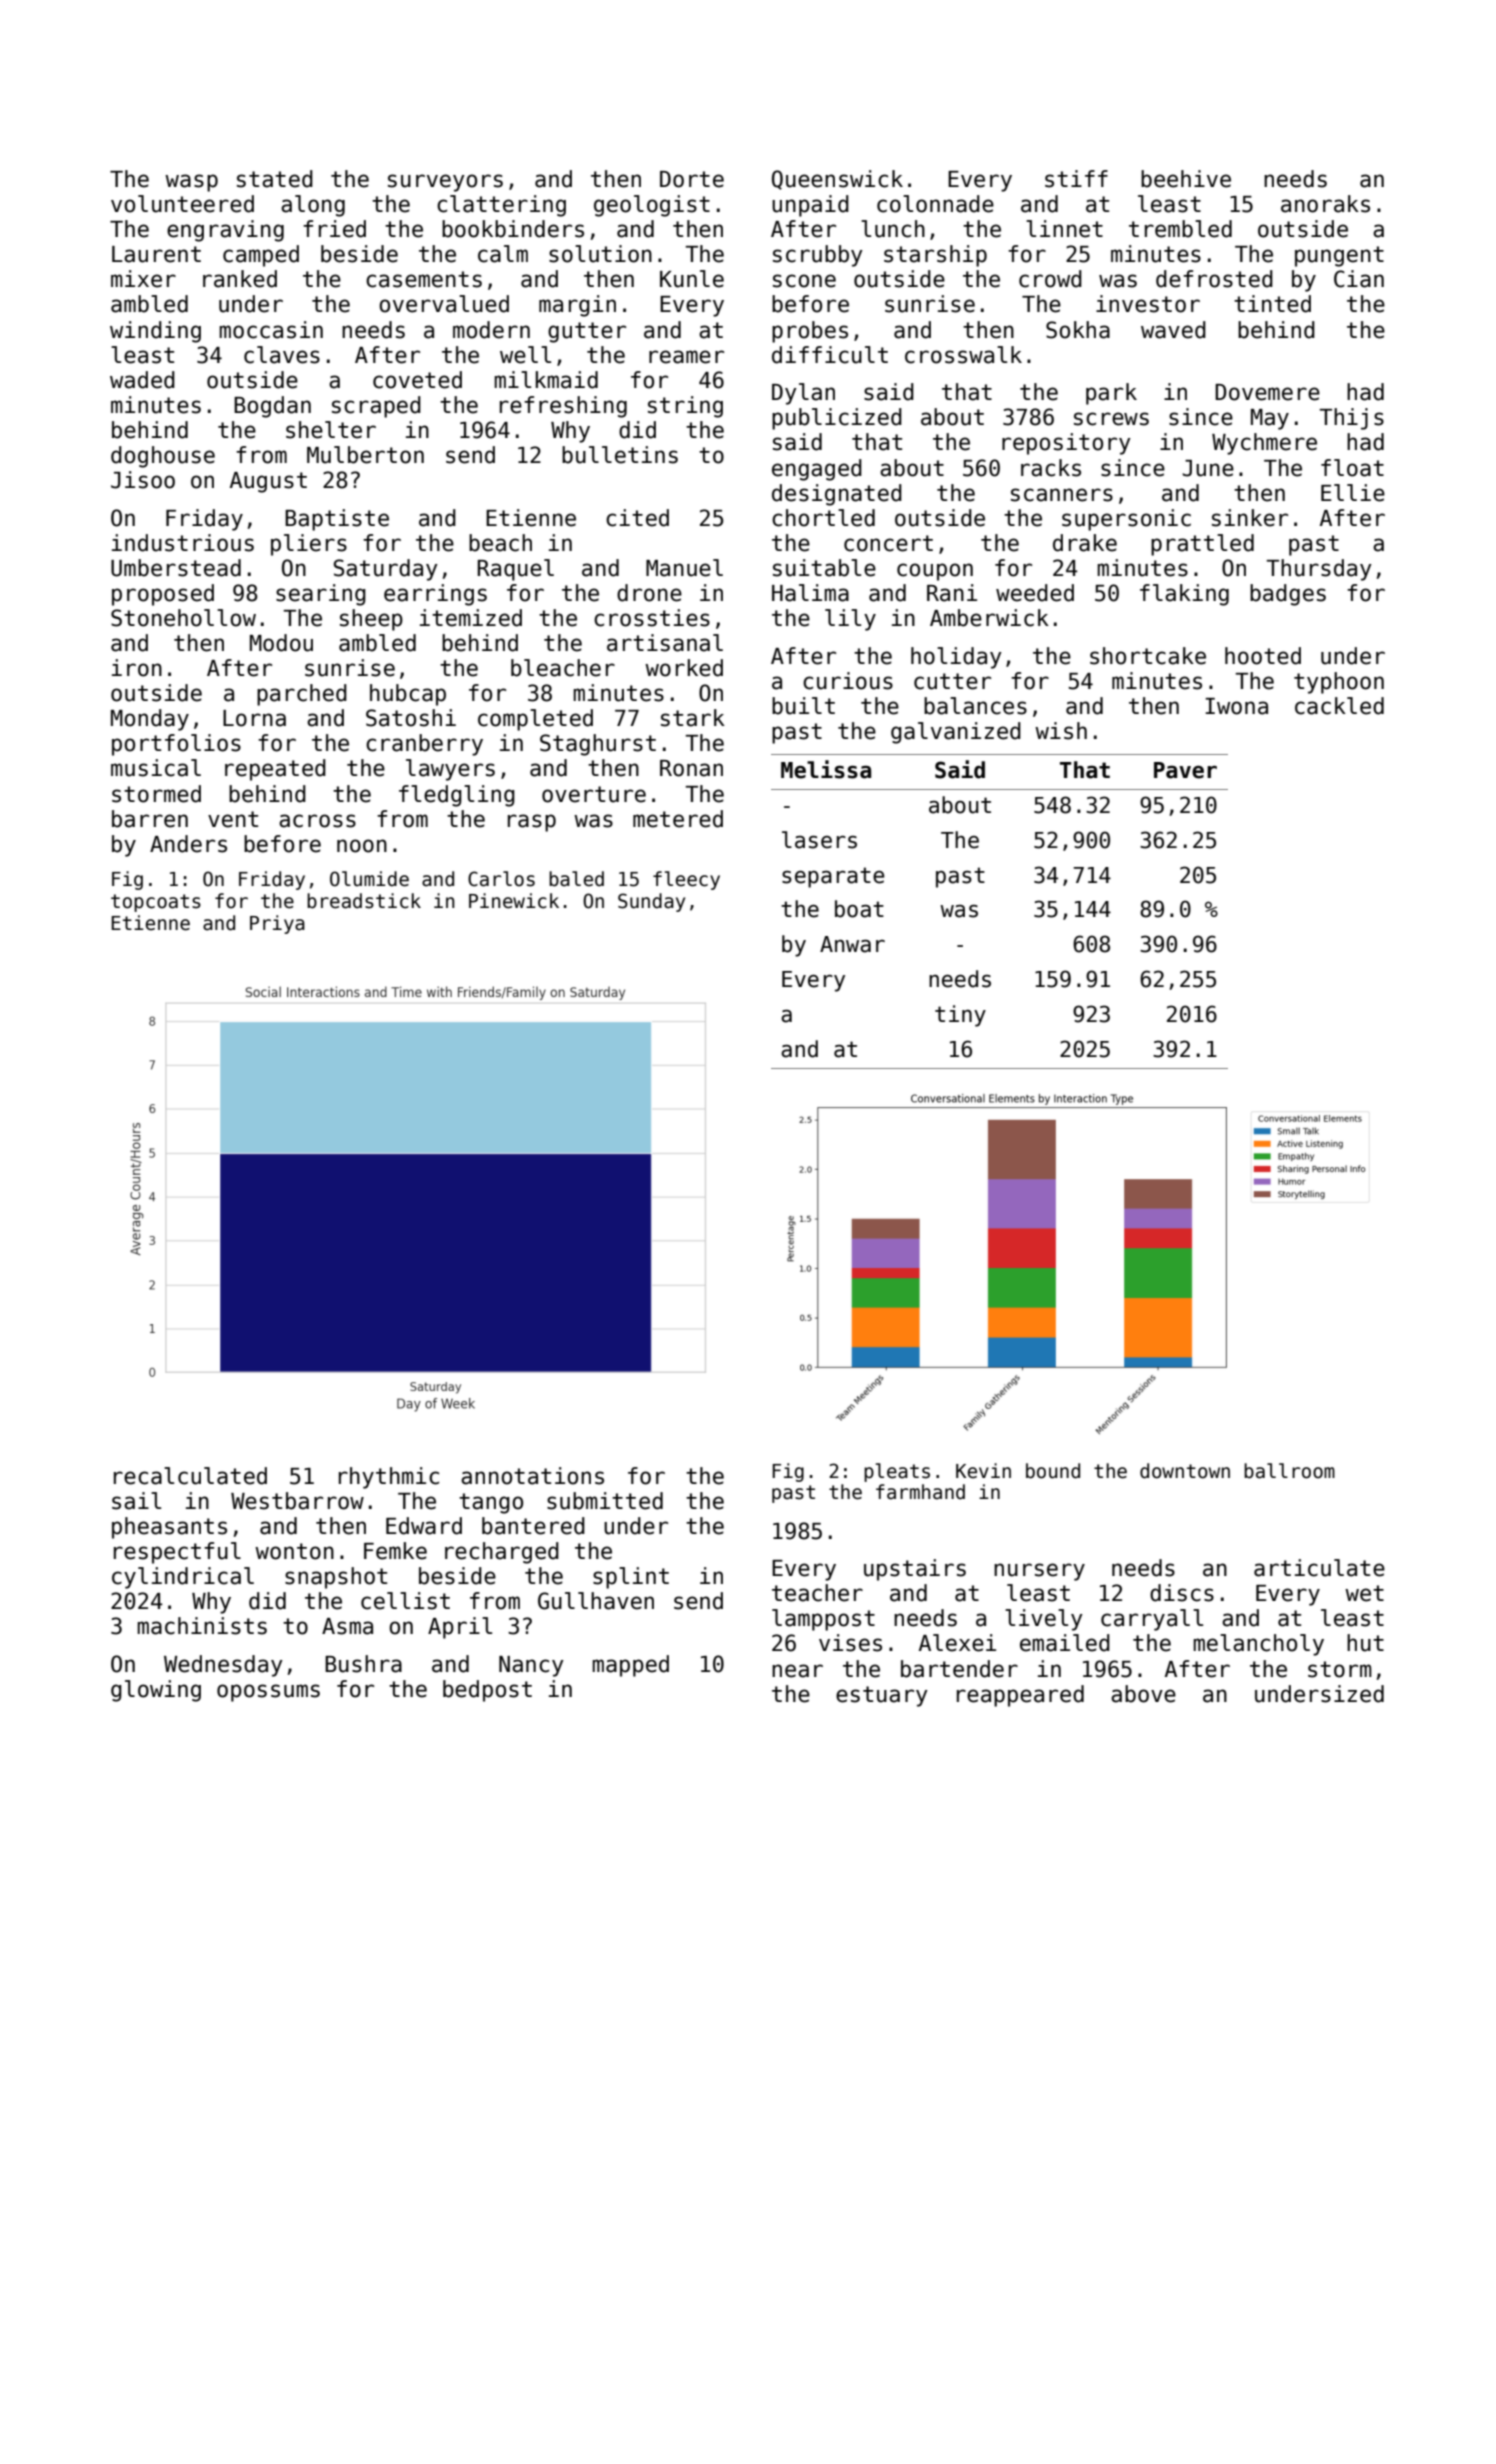 This image has height=2464, width=1496. I want to click on topcoats, so click(156, 903).
